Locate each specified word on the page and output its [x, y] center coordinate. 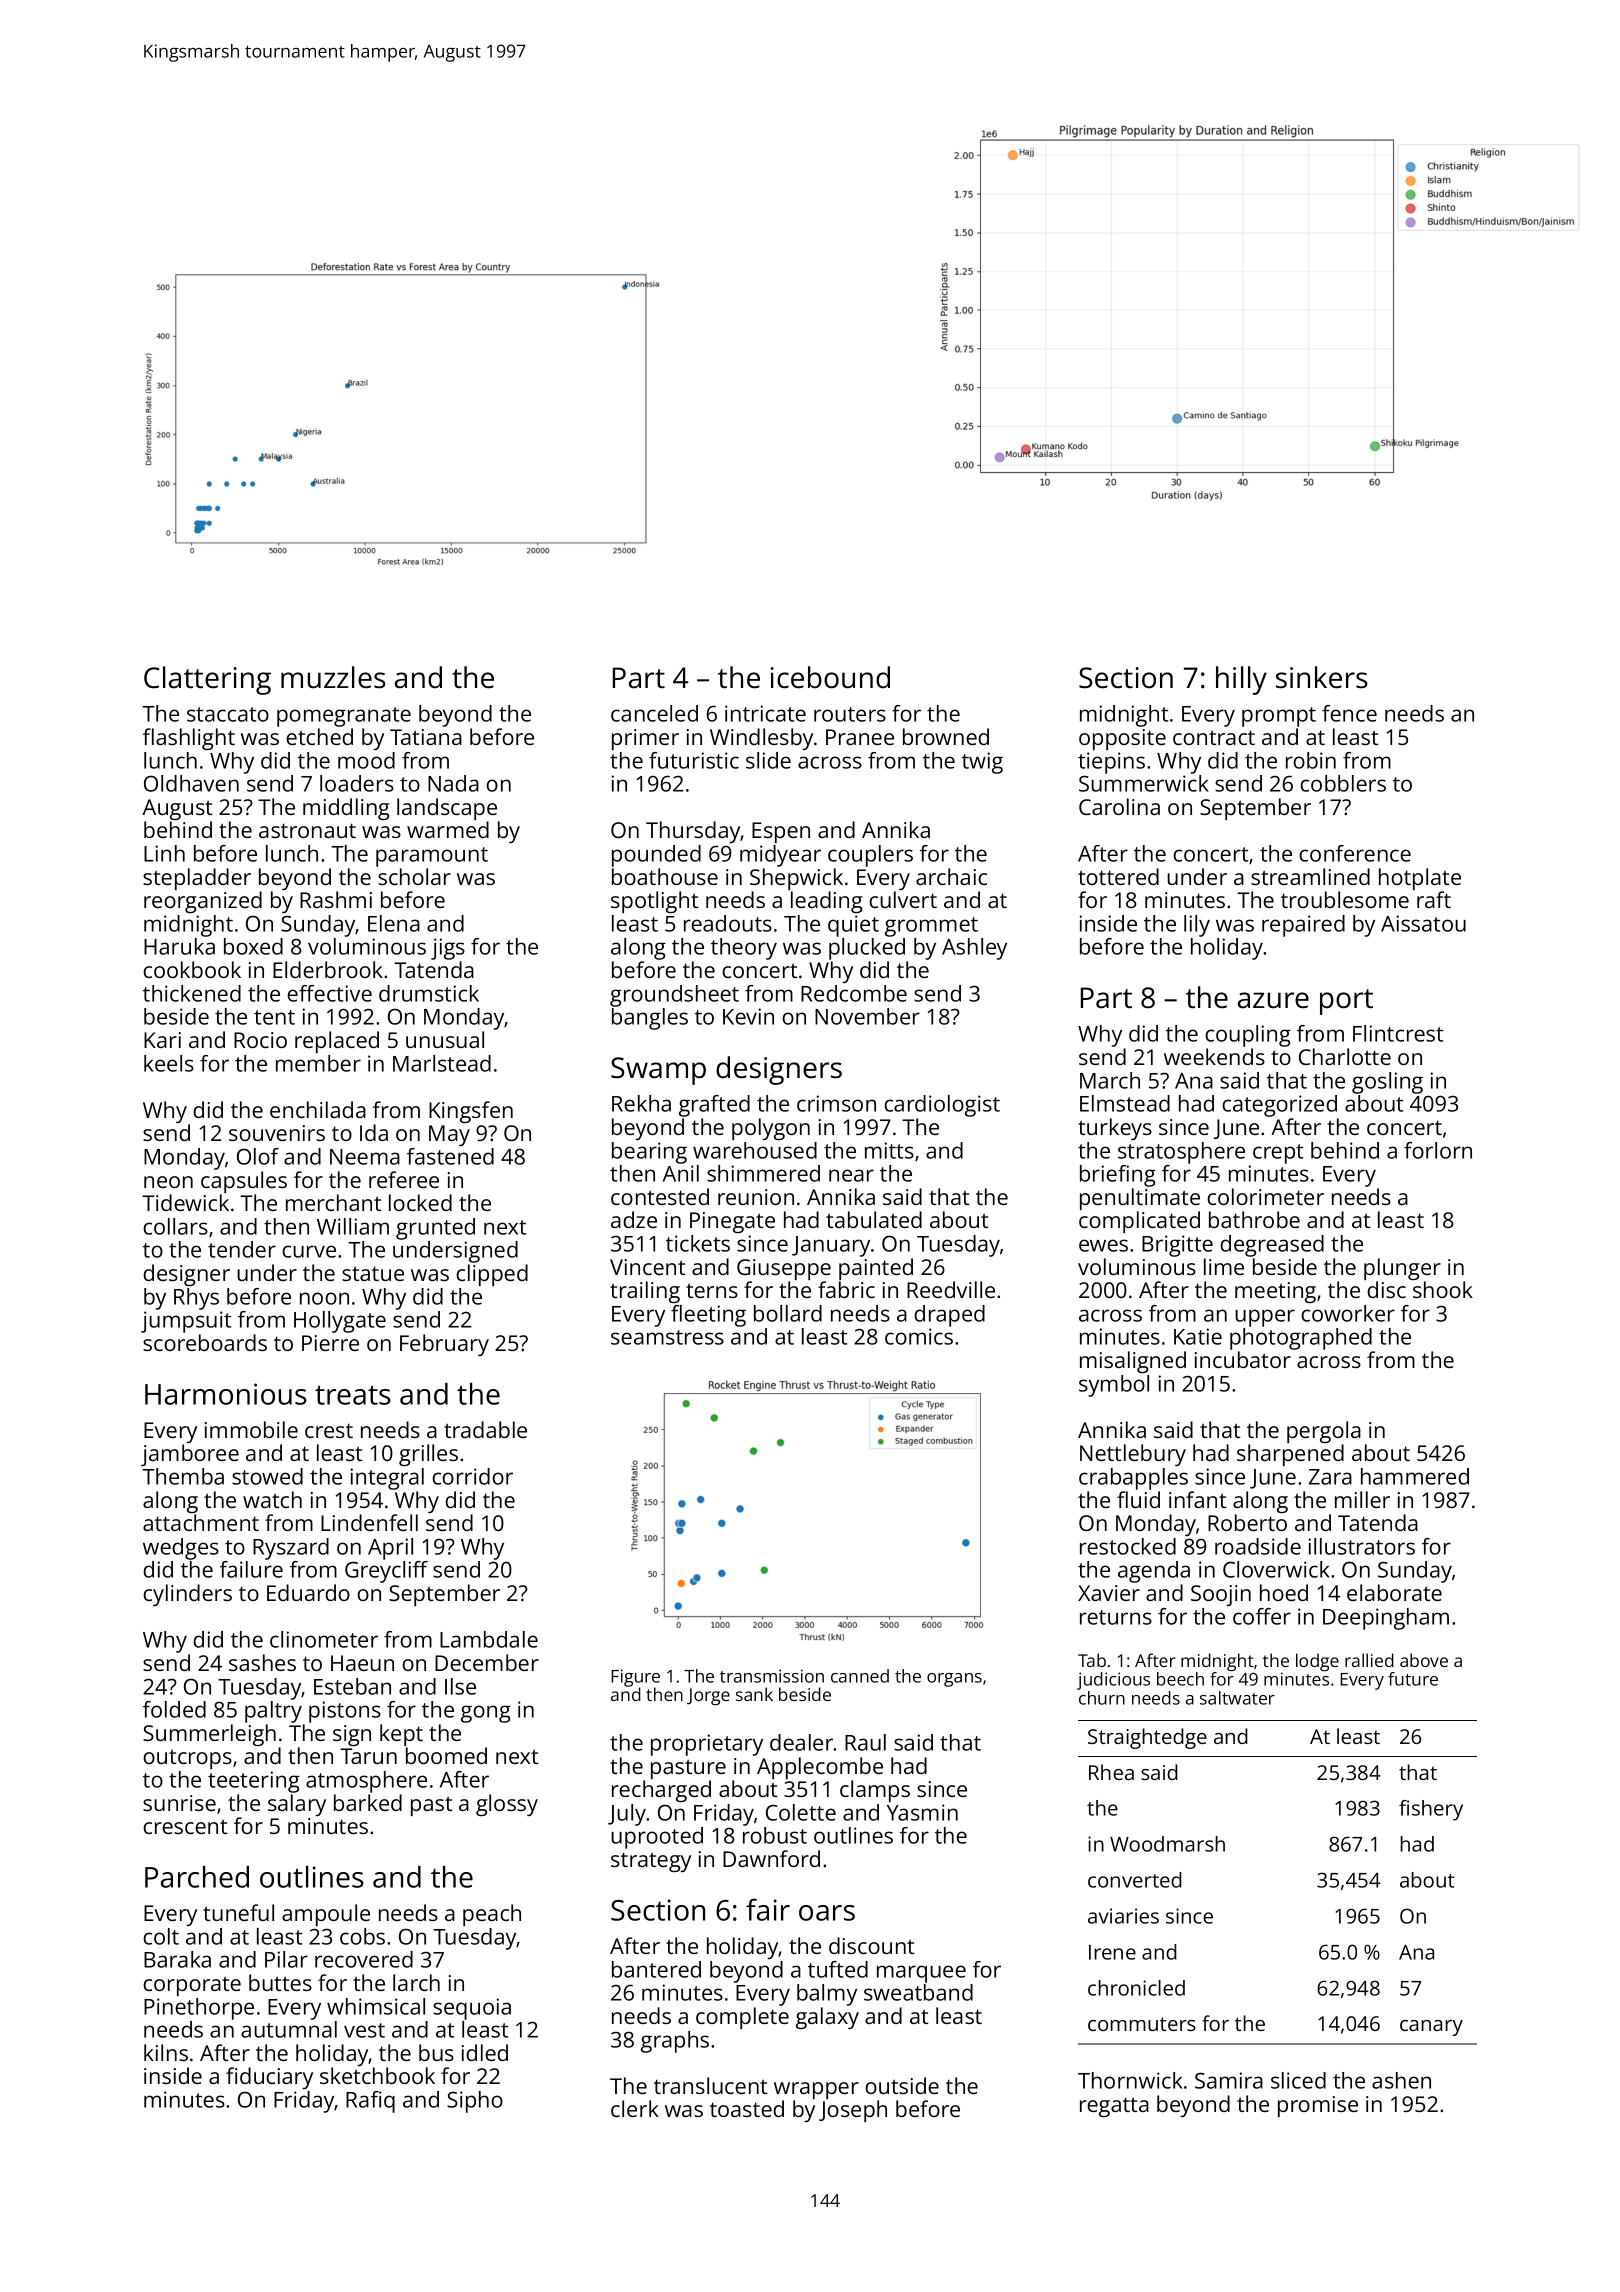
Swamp [658, 1071]
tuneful [238, 1912]
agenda [1154, 1572]
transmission [772, 1676]
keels [169, 1063]
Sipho [475, 2102]
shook [1443, 1289]
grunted [435, 1229]
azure [1273, 1000]
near [851, 1175]
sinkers [1322, 677]
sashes [262, 1662]
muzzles [333, 677]
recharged [661, 1791]
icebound [830, 677]
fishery [1431, 1810]
